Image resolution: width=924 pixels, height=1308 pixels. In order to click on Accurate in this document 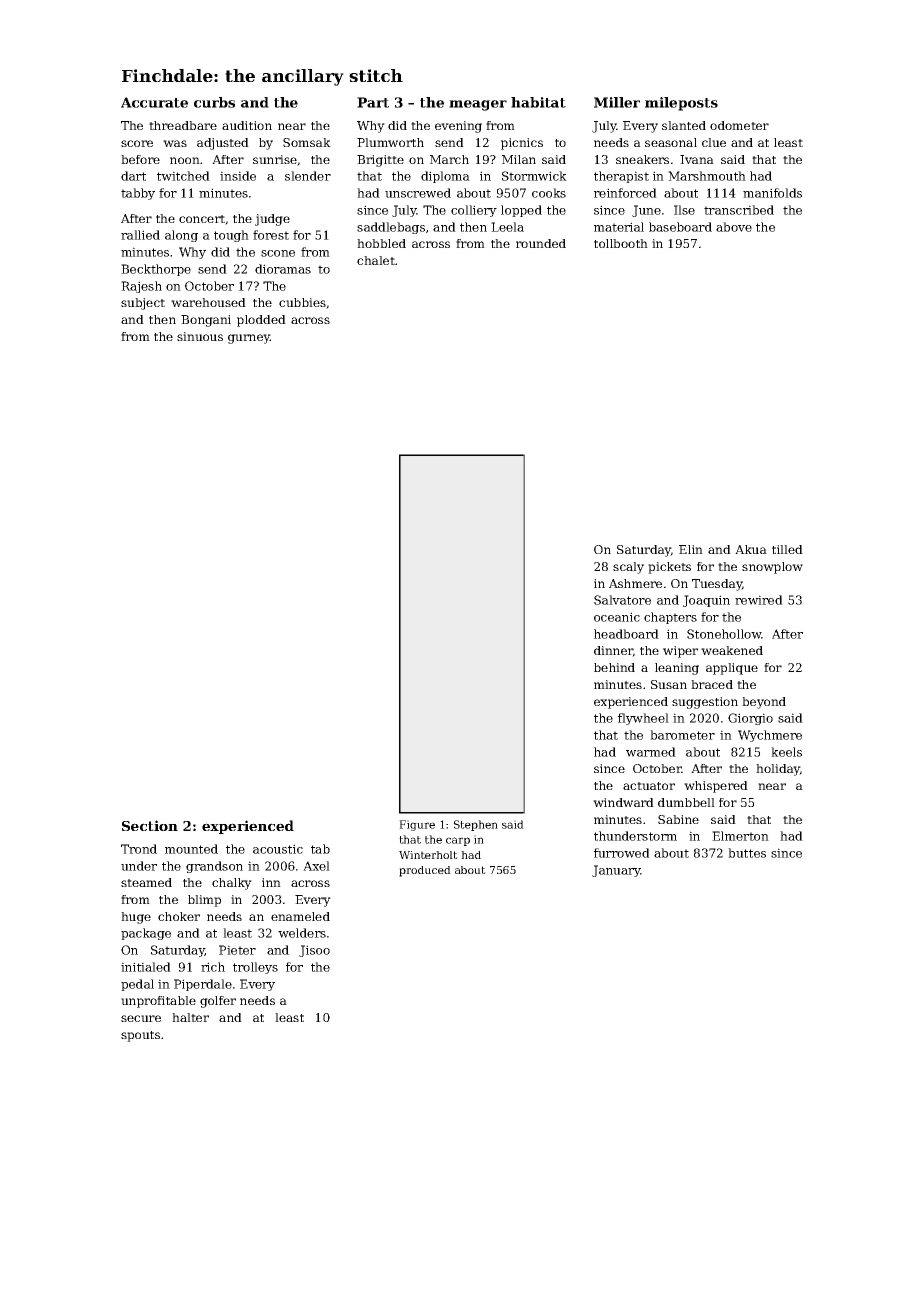, I will do `click(154, 102)`.
